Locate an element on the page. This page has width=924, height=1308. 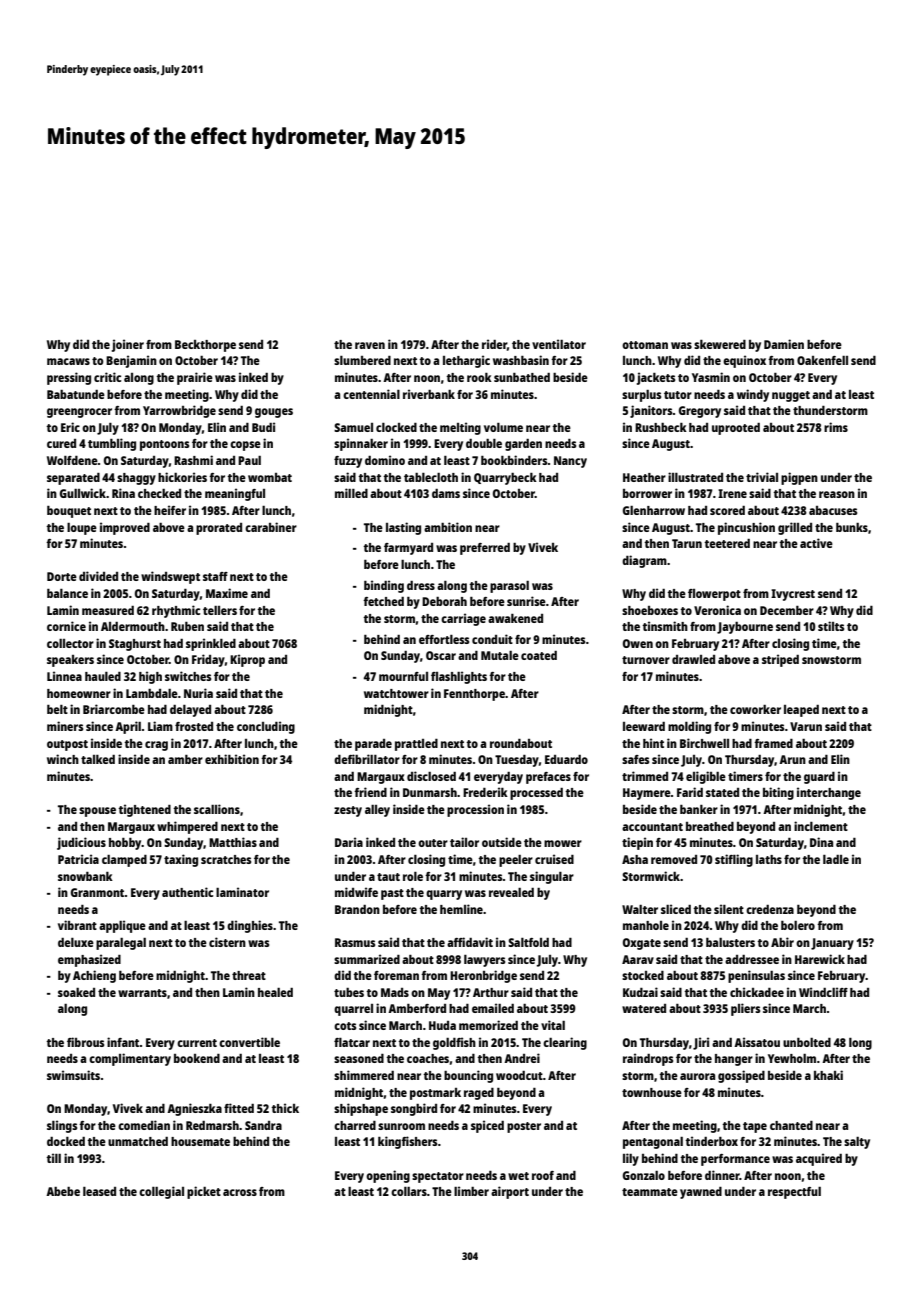
Babatunde is located at coordinates (76, 394).
